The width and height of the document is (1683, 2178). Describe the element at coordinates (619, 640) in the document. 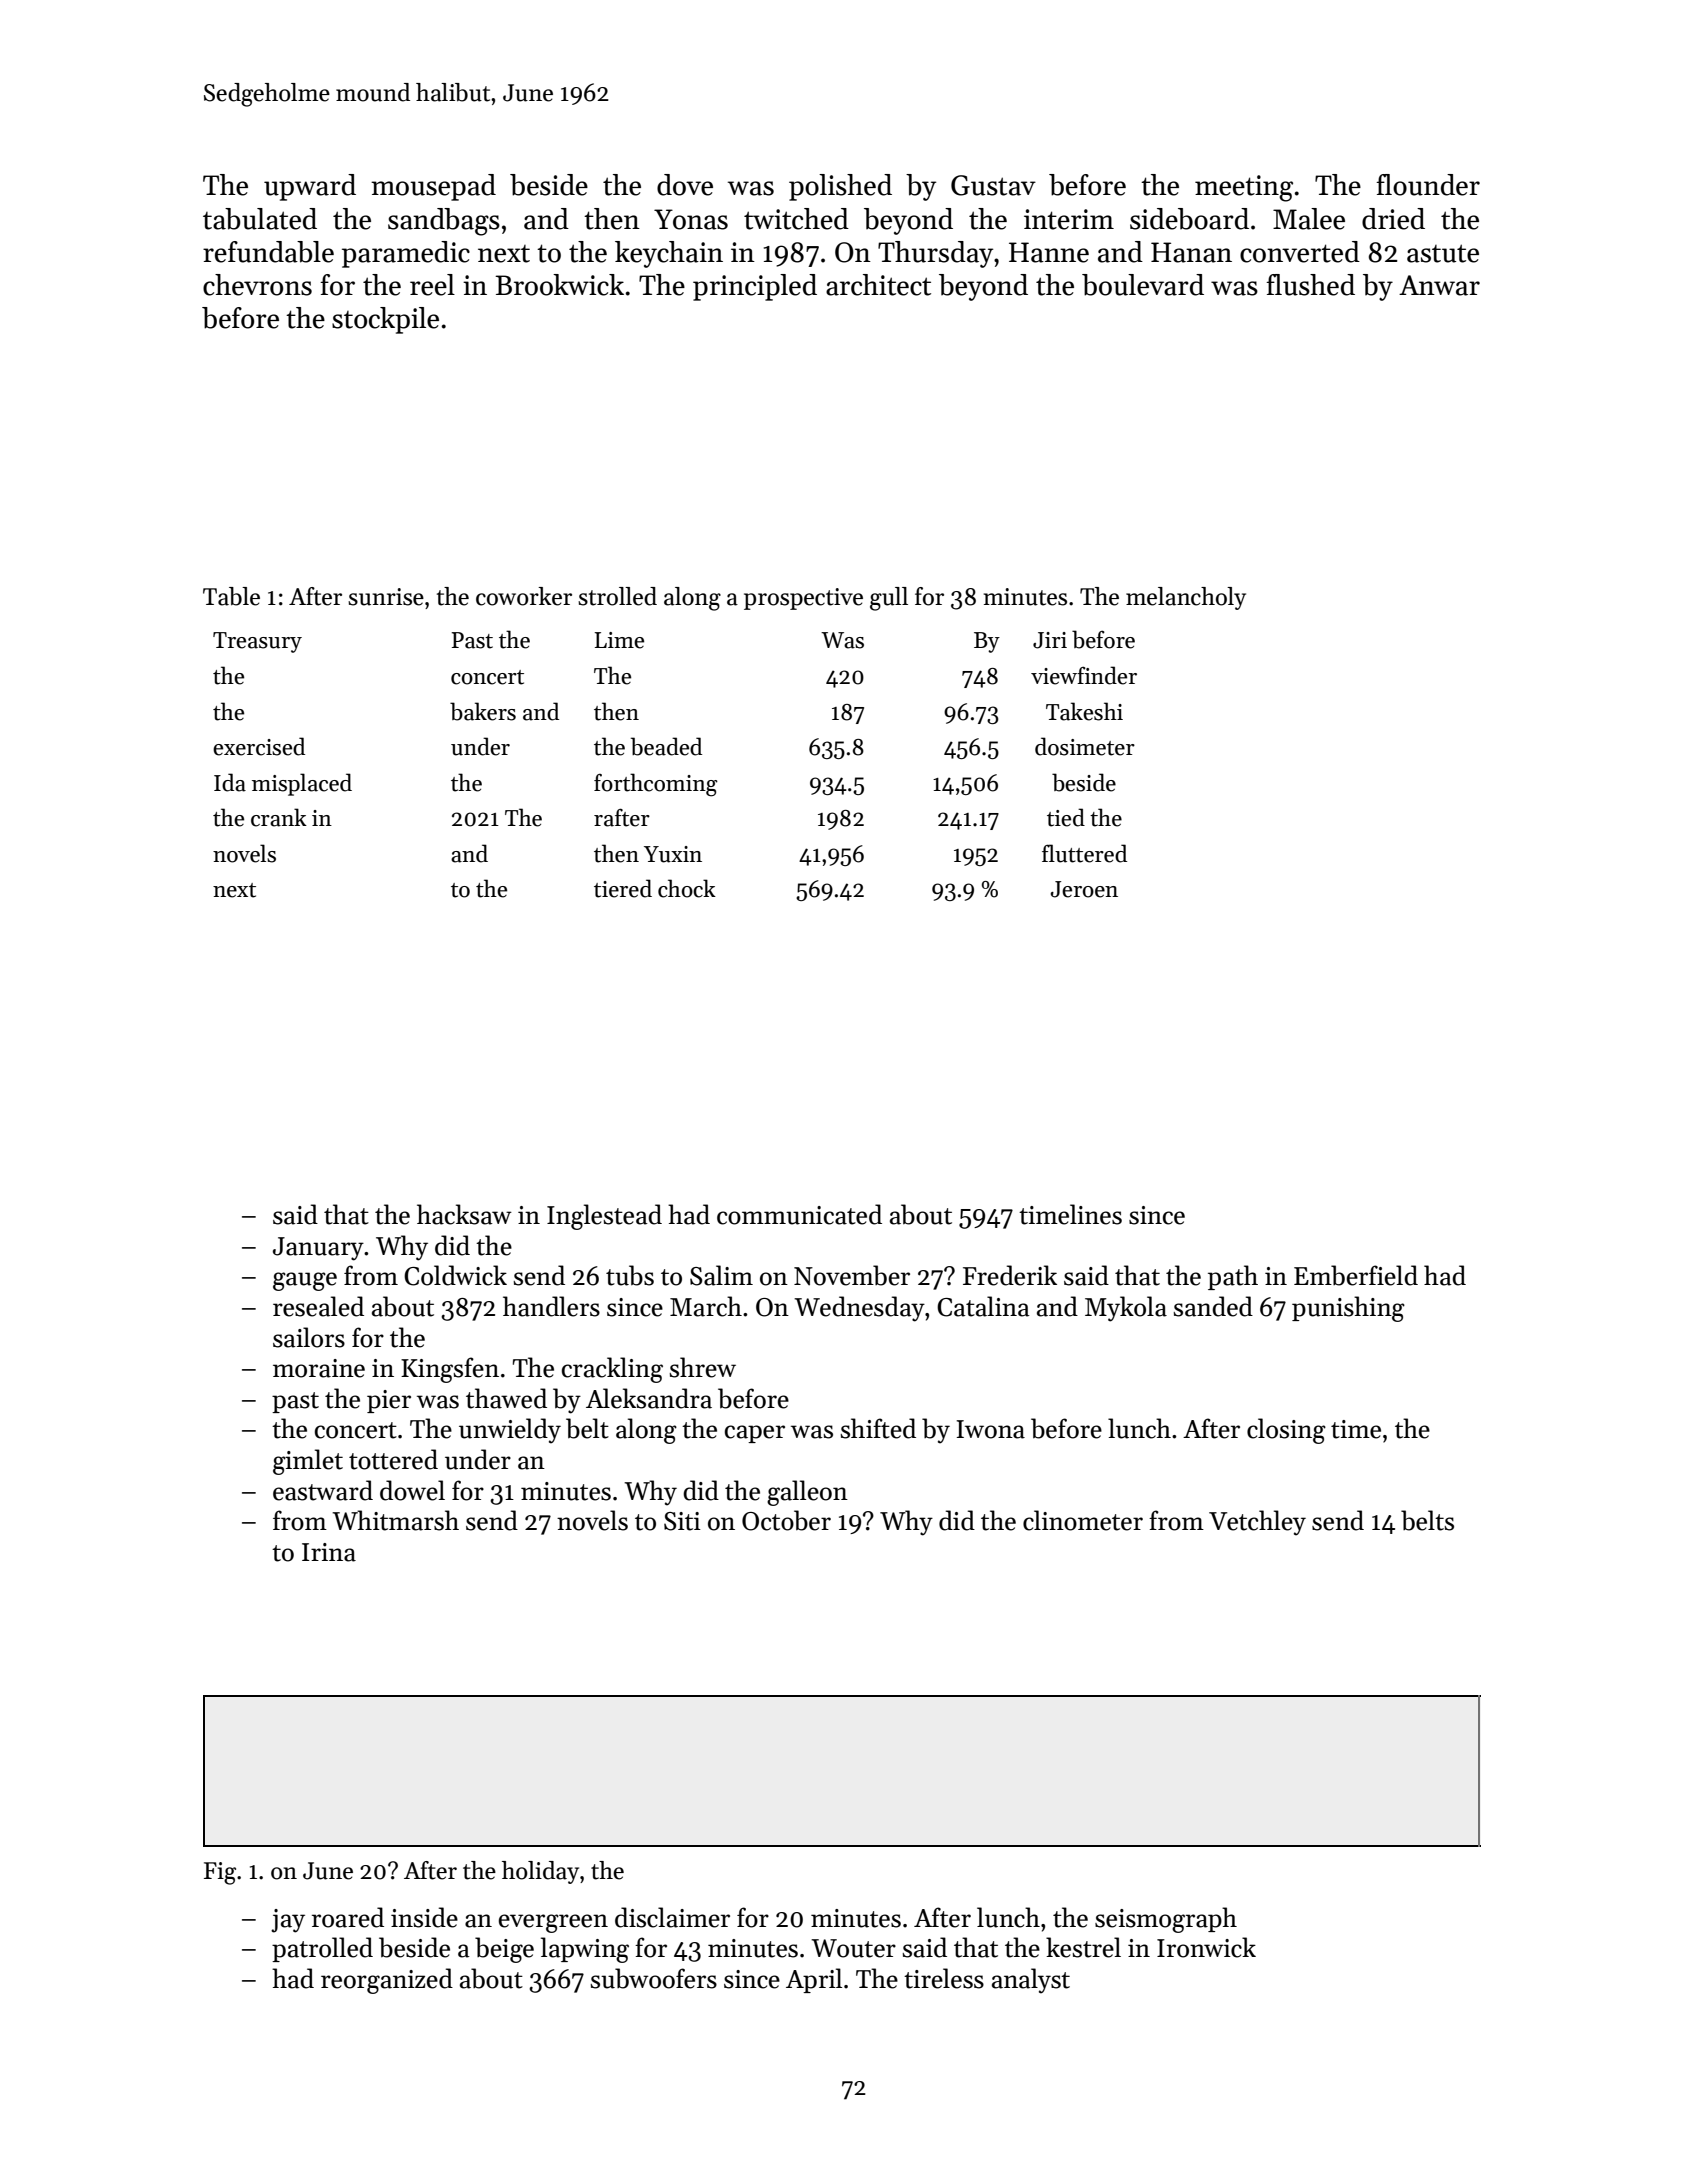

I see `Lime` at that location.
